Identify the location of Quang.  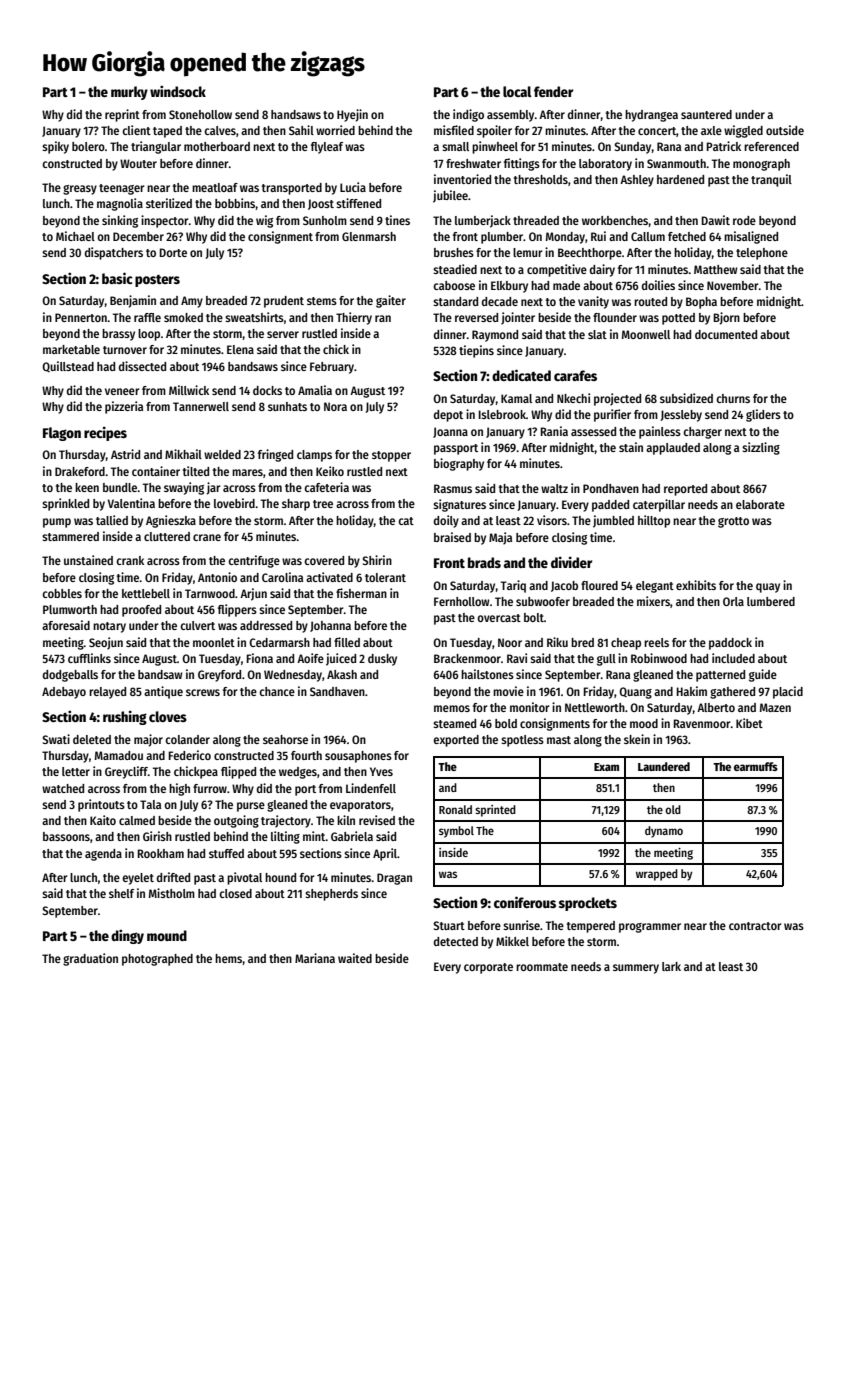
(635, 693).
